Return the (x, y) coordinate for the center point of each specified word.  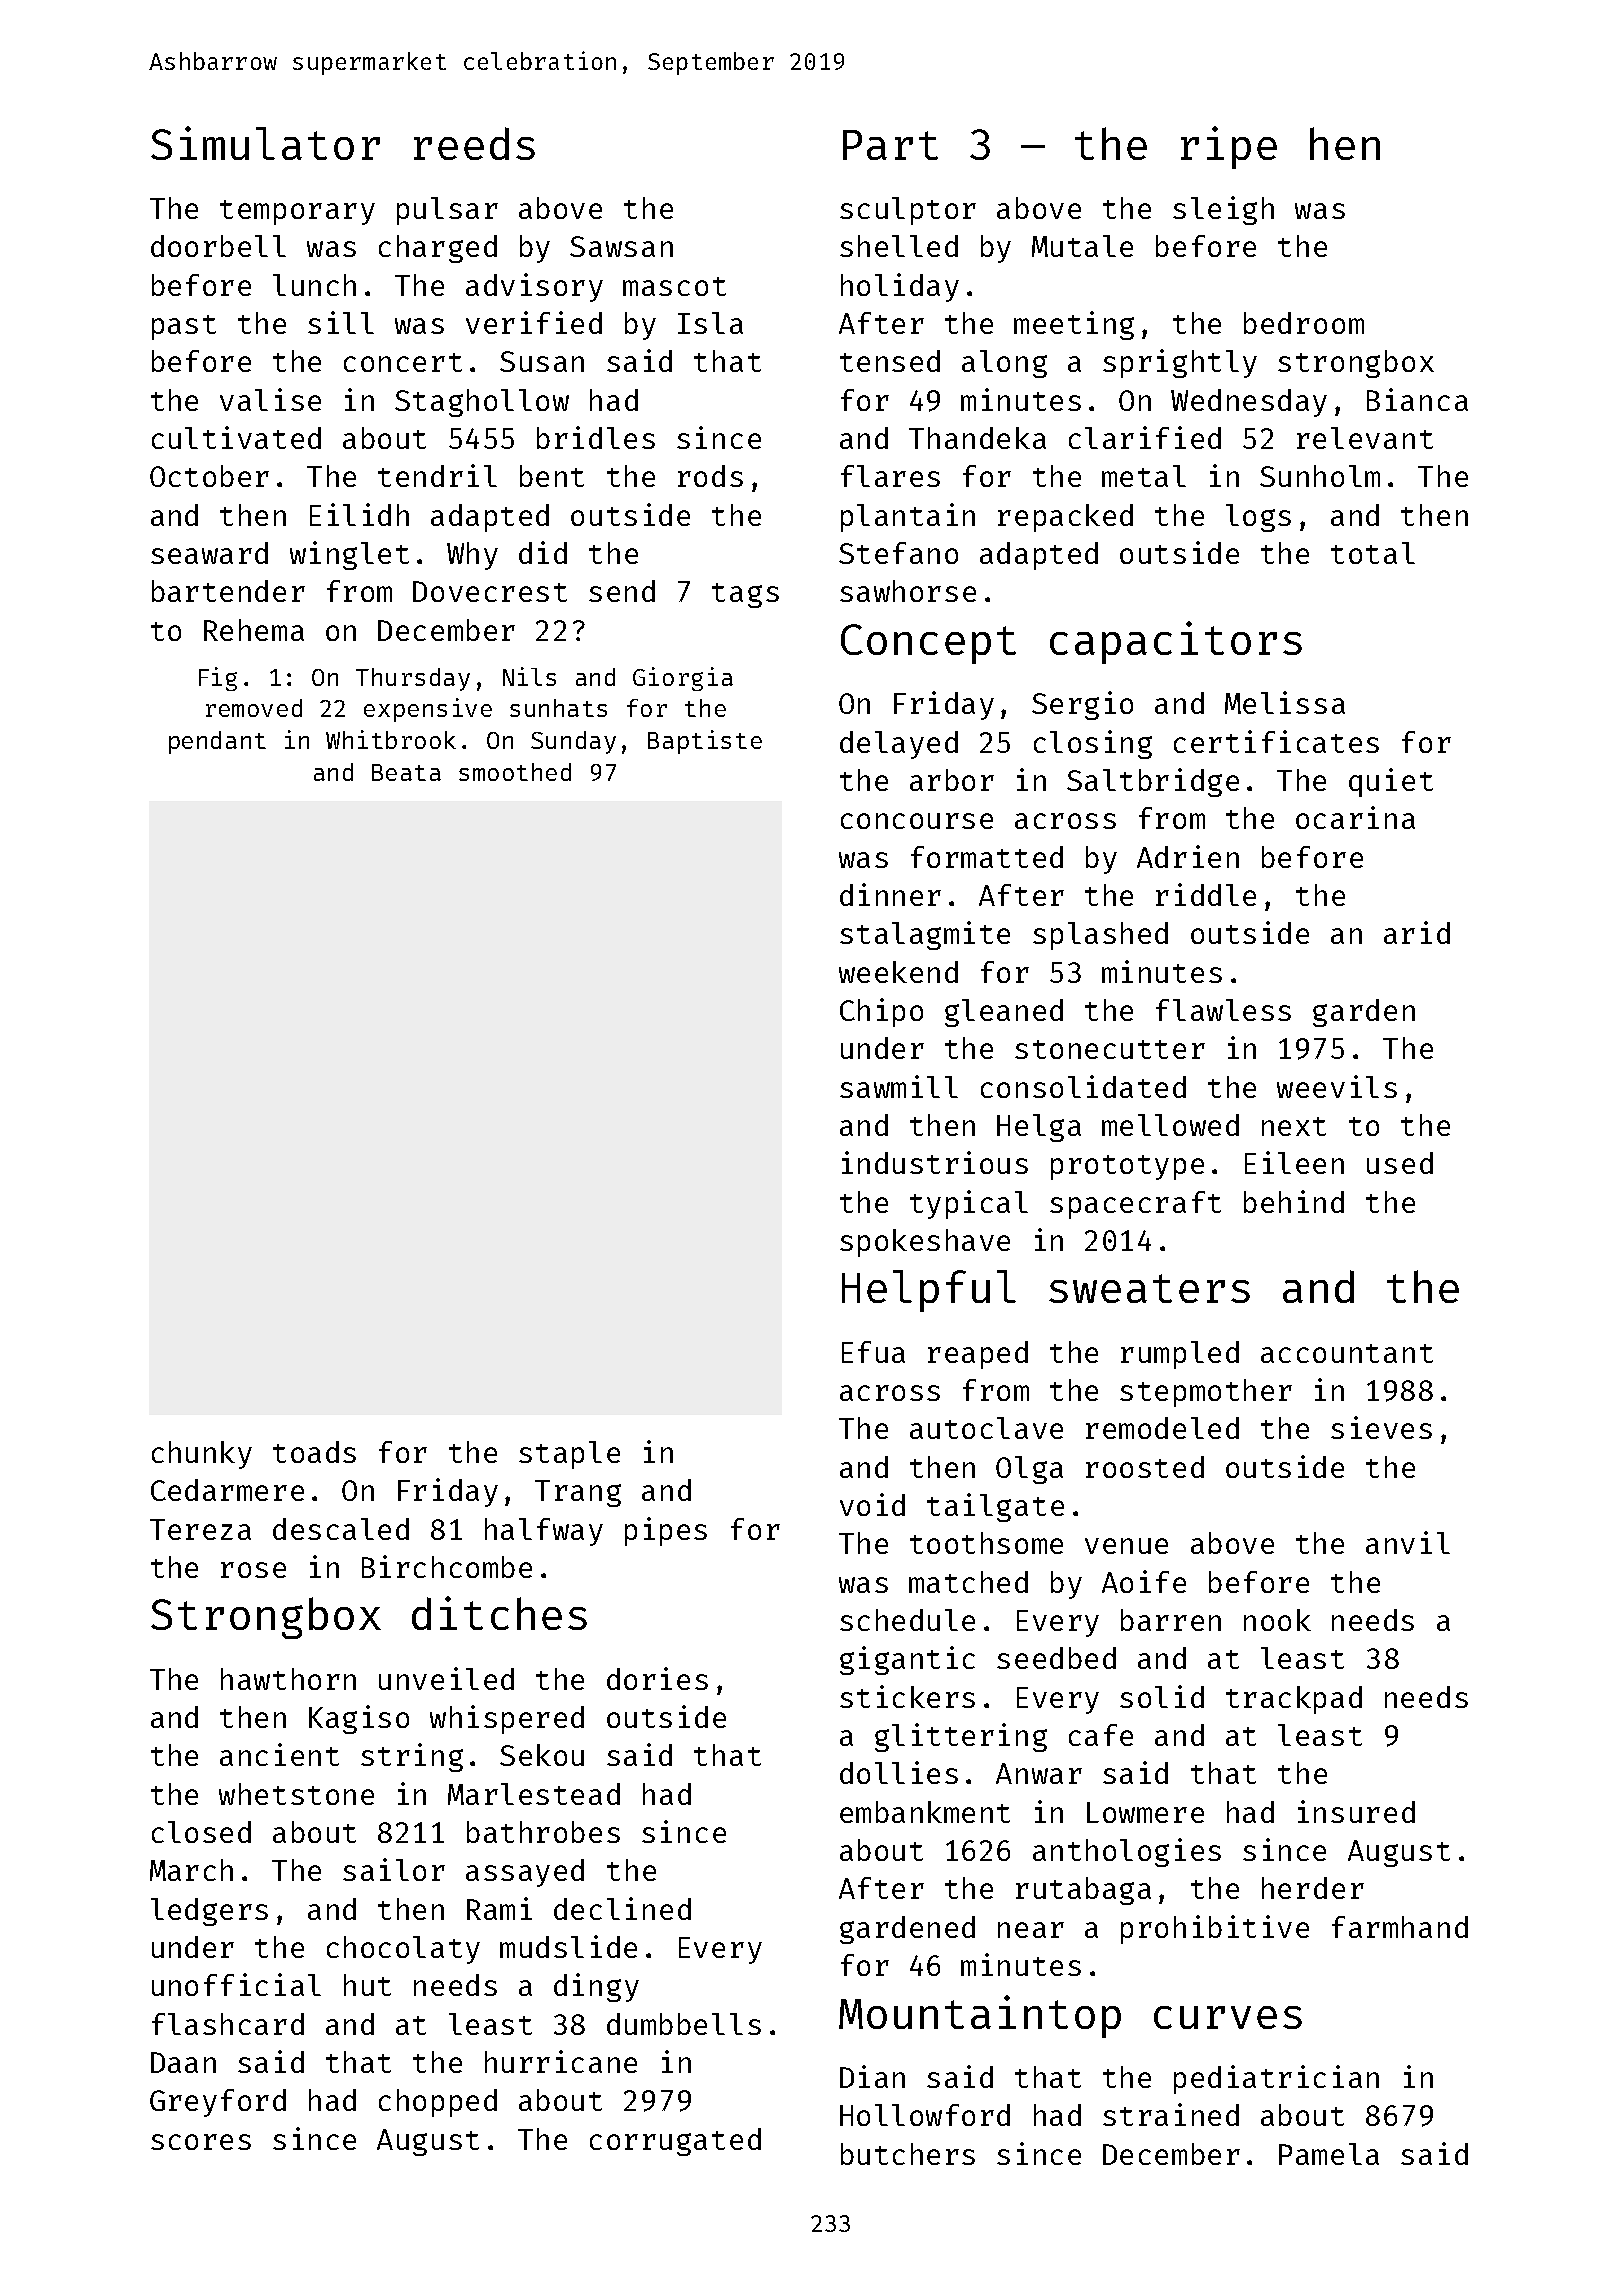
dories (657, 1678)
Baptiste (705, 742)
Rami (499, 1908)
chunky (202, 1455)
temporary (297, 212)
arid (1417, 932)
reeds (474, 143)
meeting (1074, 325)
